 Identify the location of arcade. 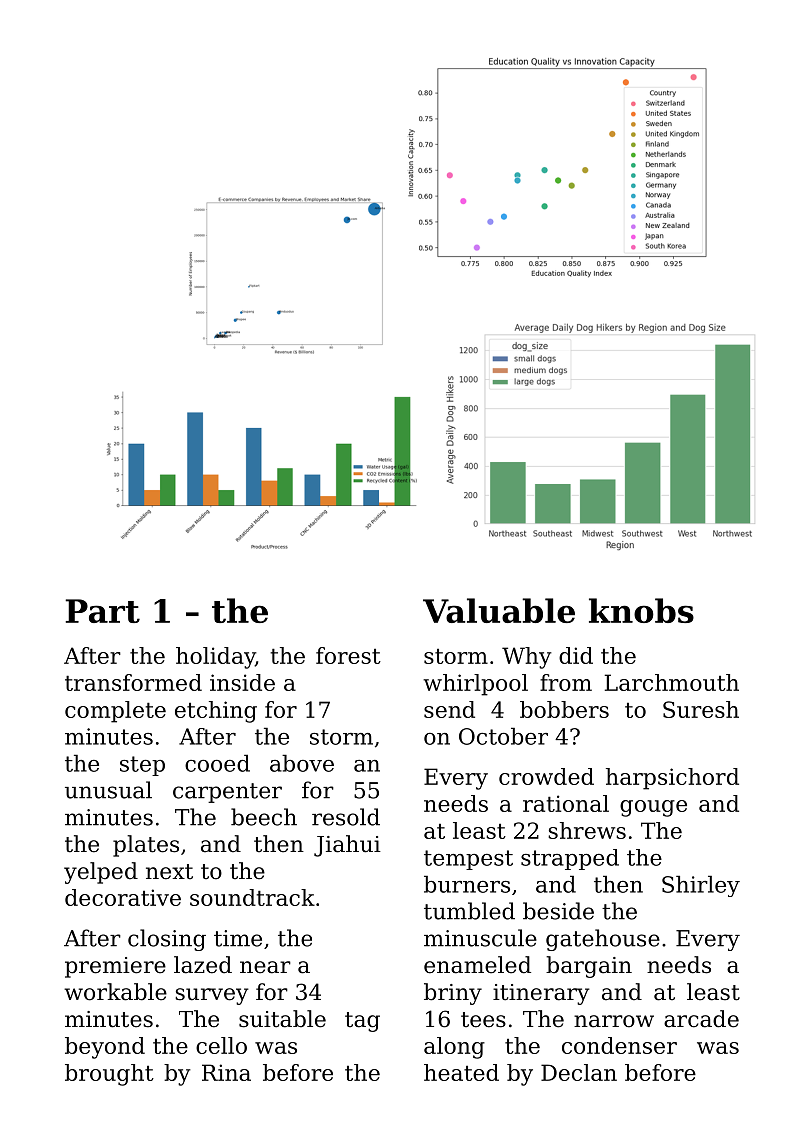
(701, 1019).
